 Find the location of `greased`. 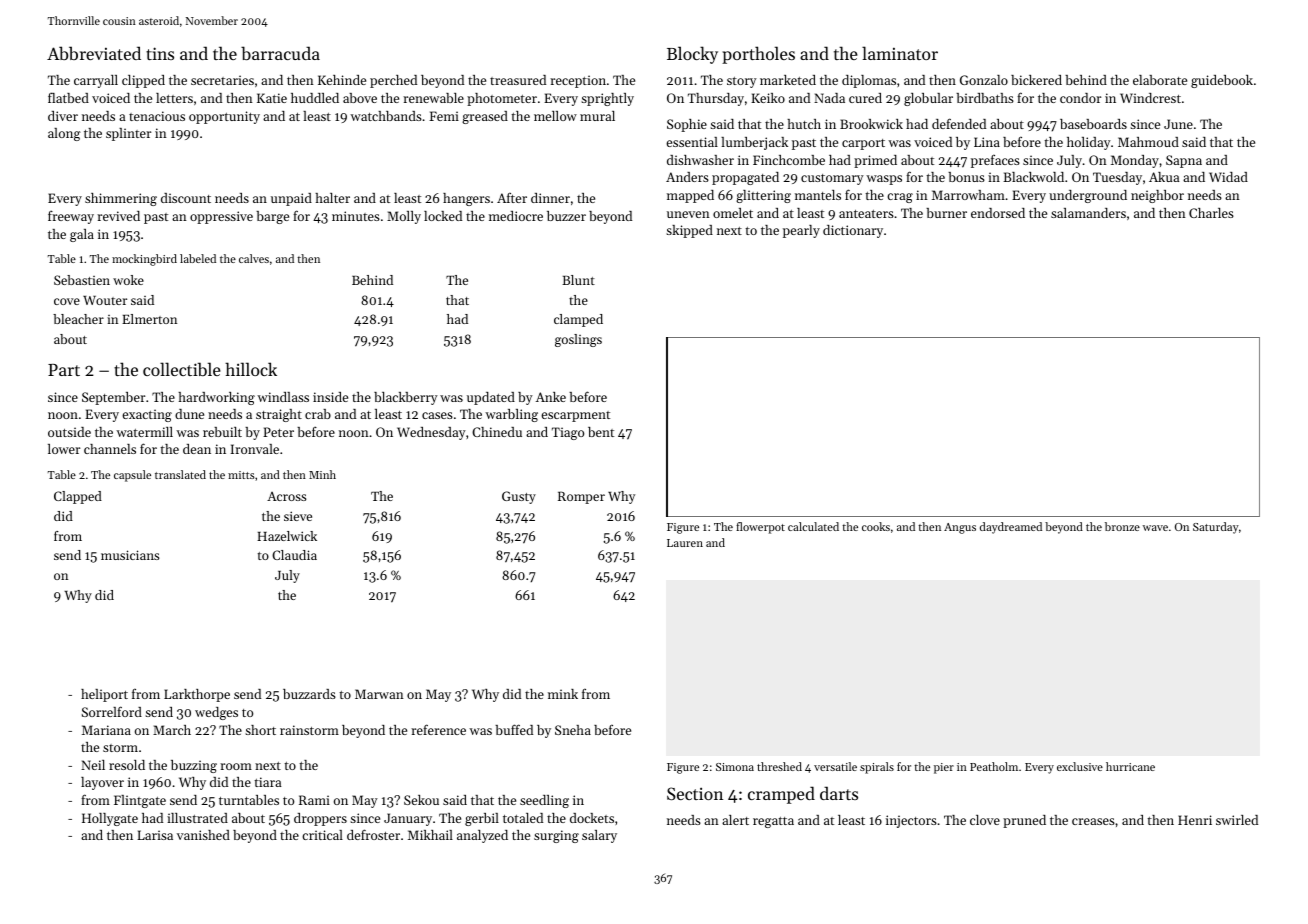

greased is located at coordinates (485, 117).
